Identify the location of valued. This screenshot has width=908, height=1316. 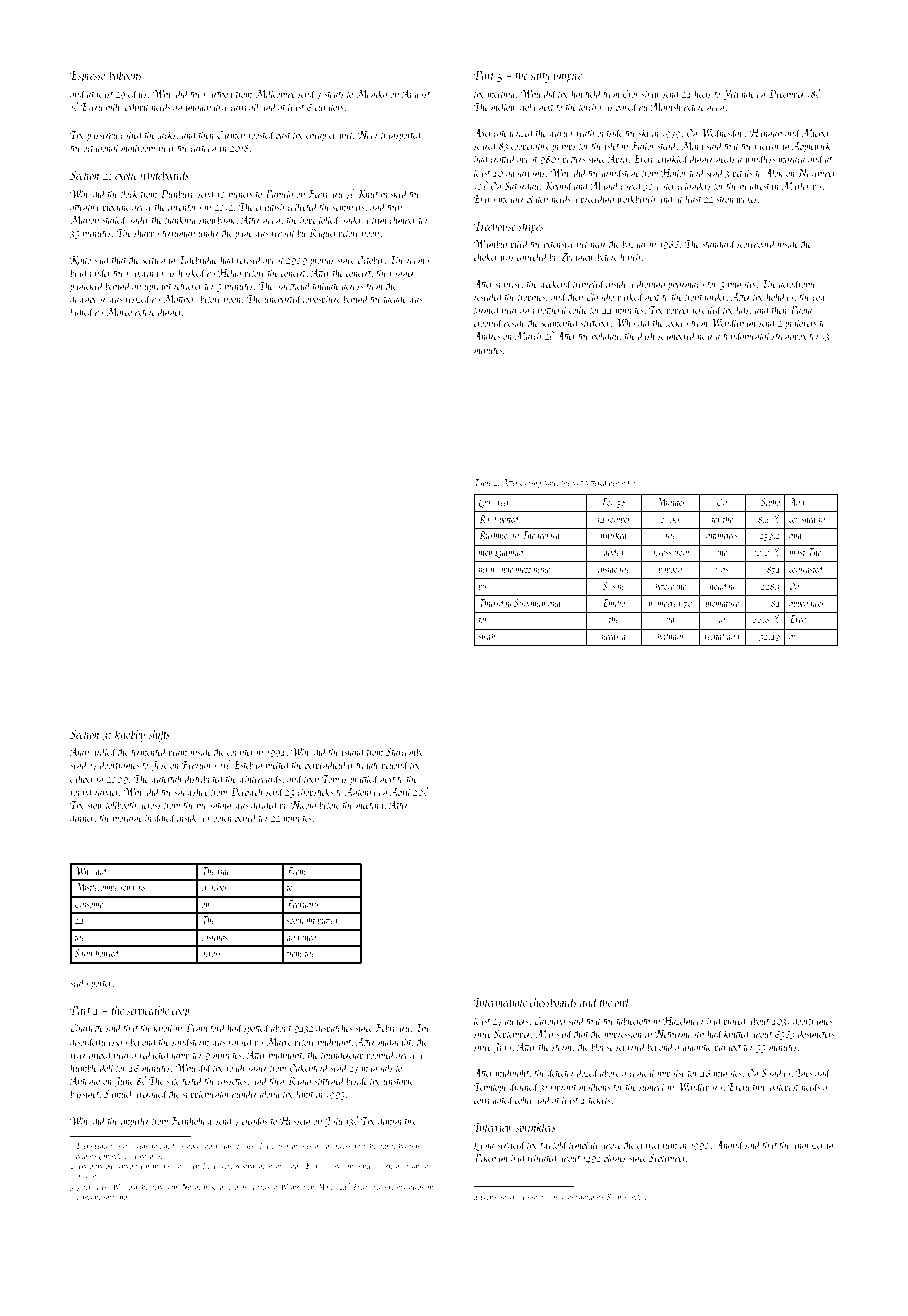
(241, 1041).
